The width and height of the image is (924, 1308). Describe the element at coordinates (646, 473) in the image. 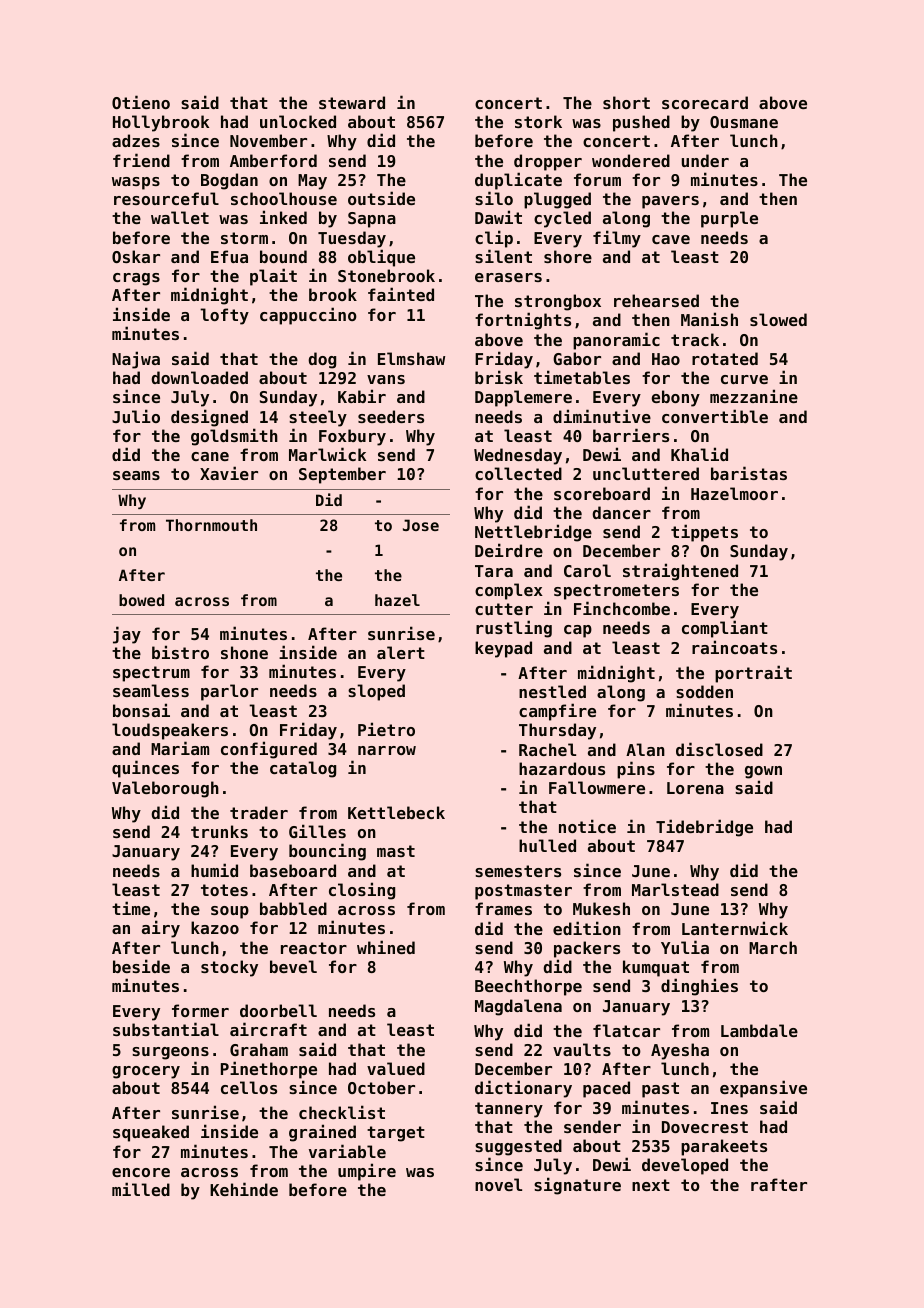

I see `uncluttered` at that location.
